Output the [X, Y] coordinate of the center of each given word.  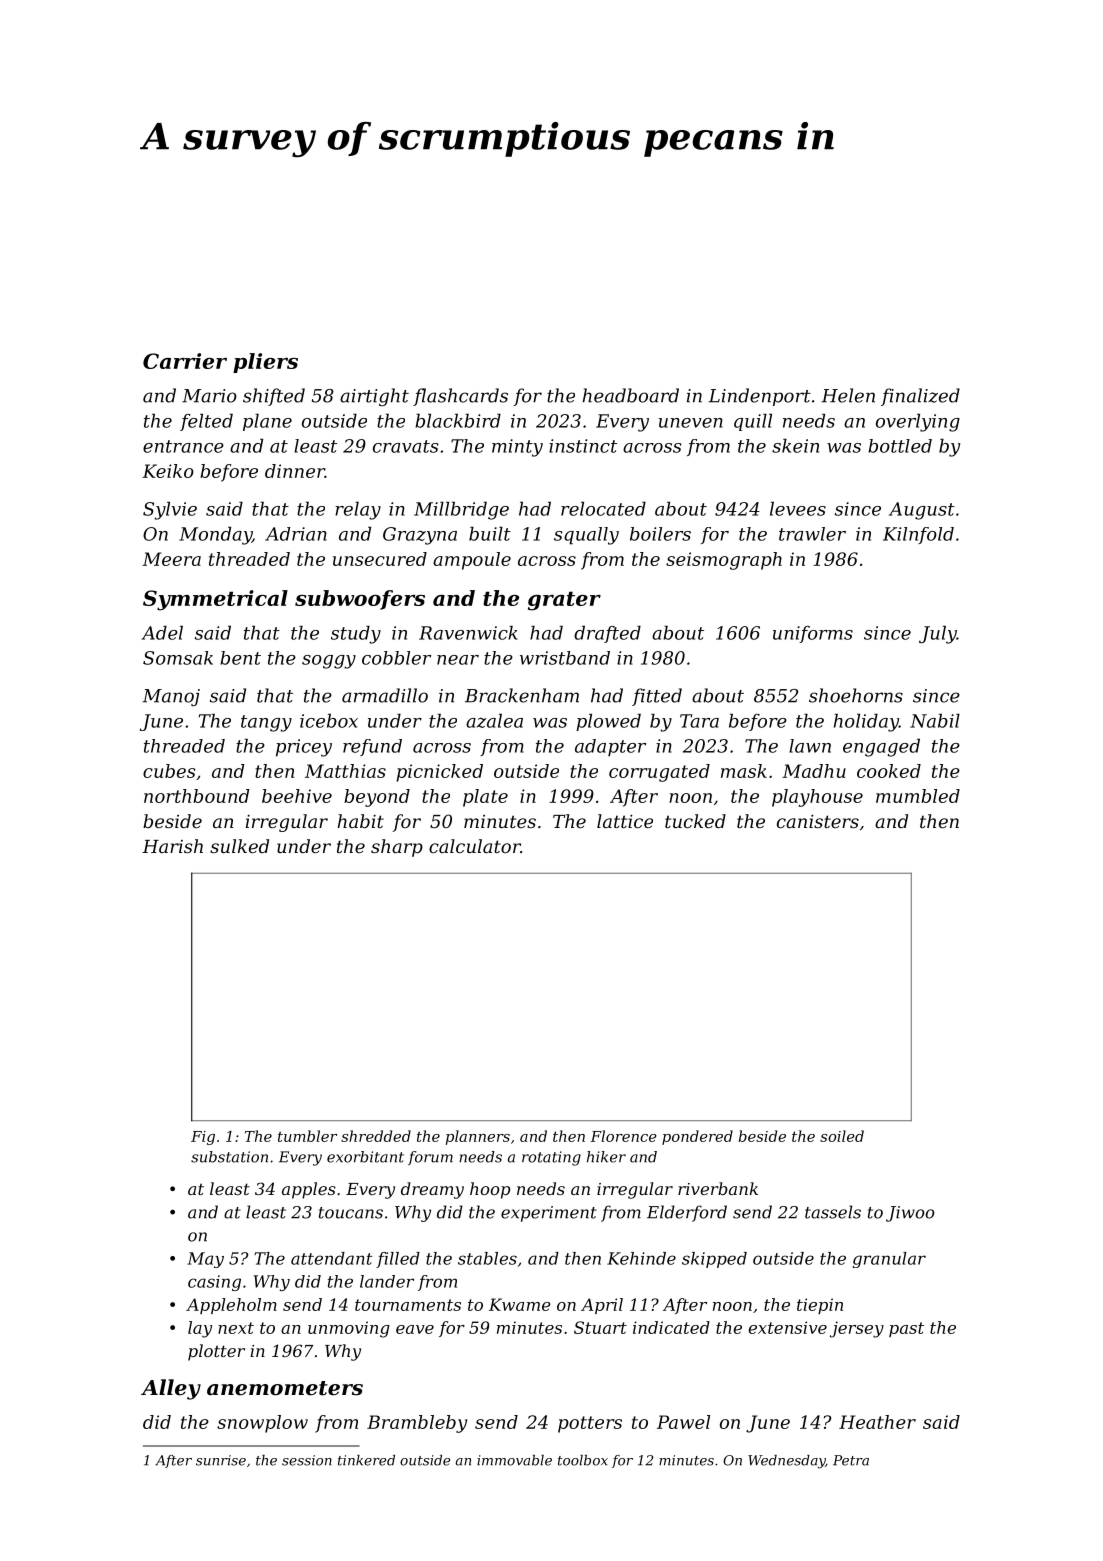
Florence [623, 1136]
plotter [216, 1352]
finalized [920, 397]
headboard [631, 395]
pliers [265, 363]
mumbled [918, 796]
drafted [607, 634]
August [922, 511]
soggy [329, 662]
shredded [376, 1136]
